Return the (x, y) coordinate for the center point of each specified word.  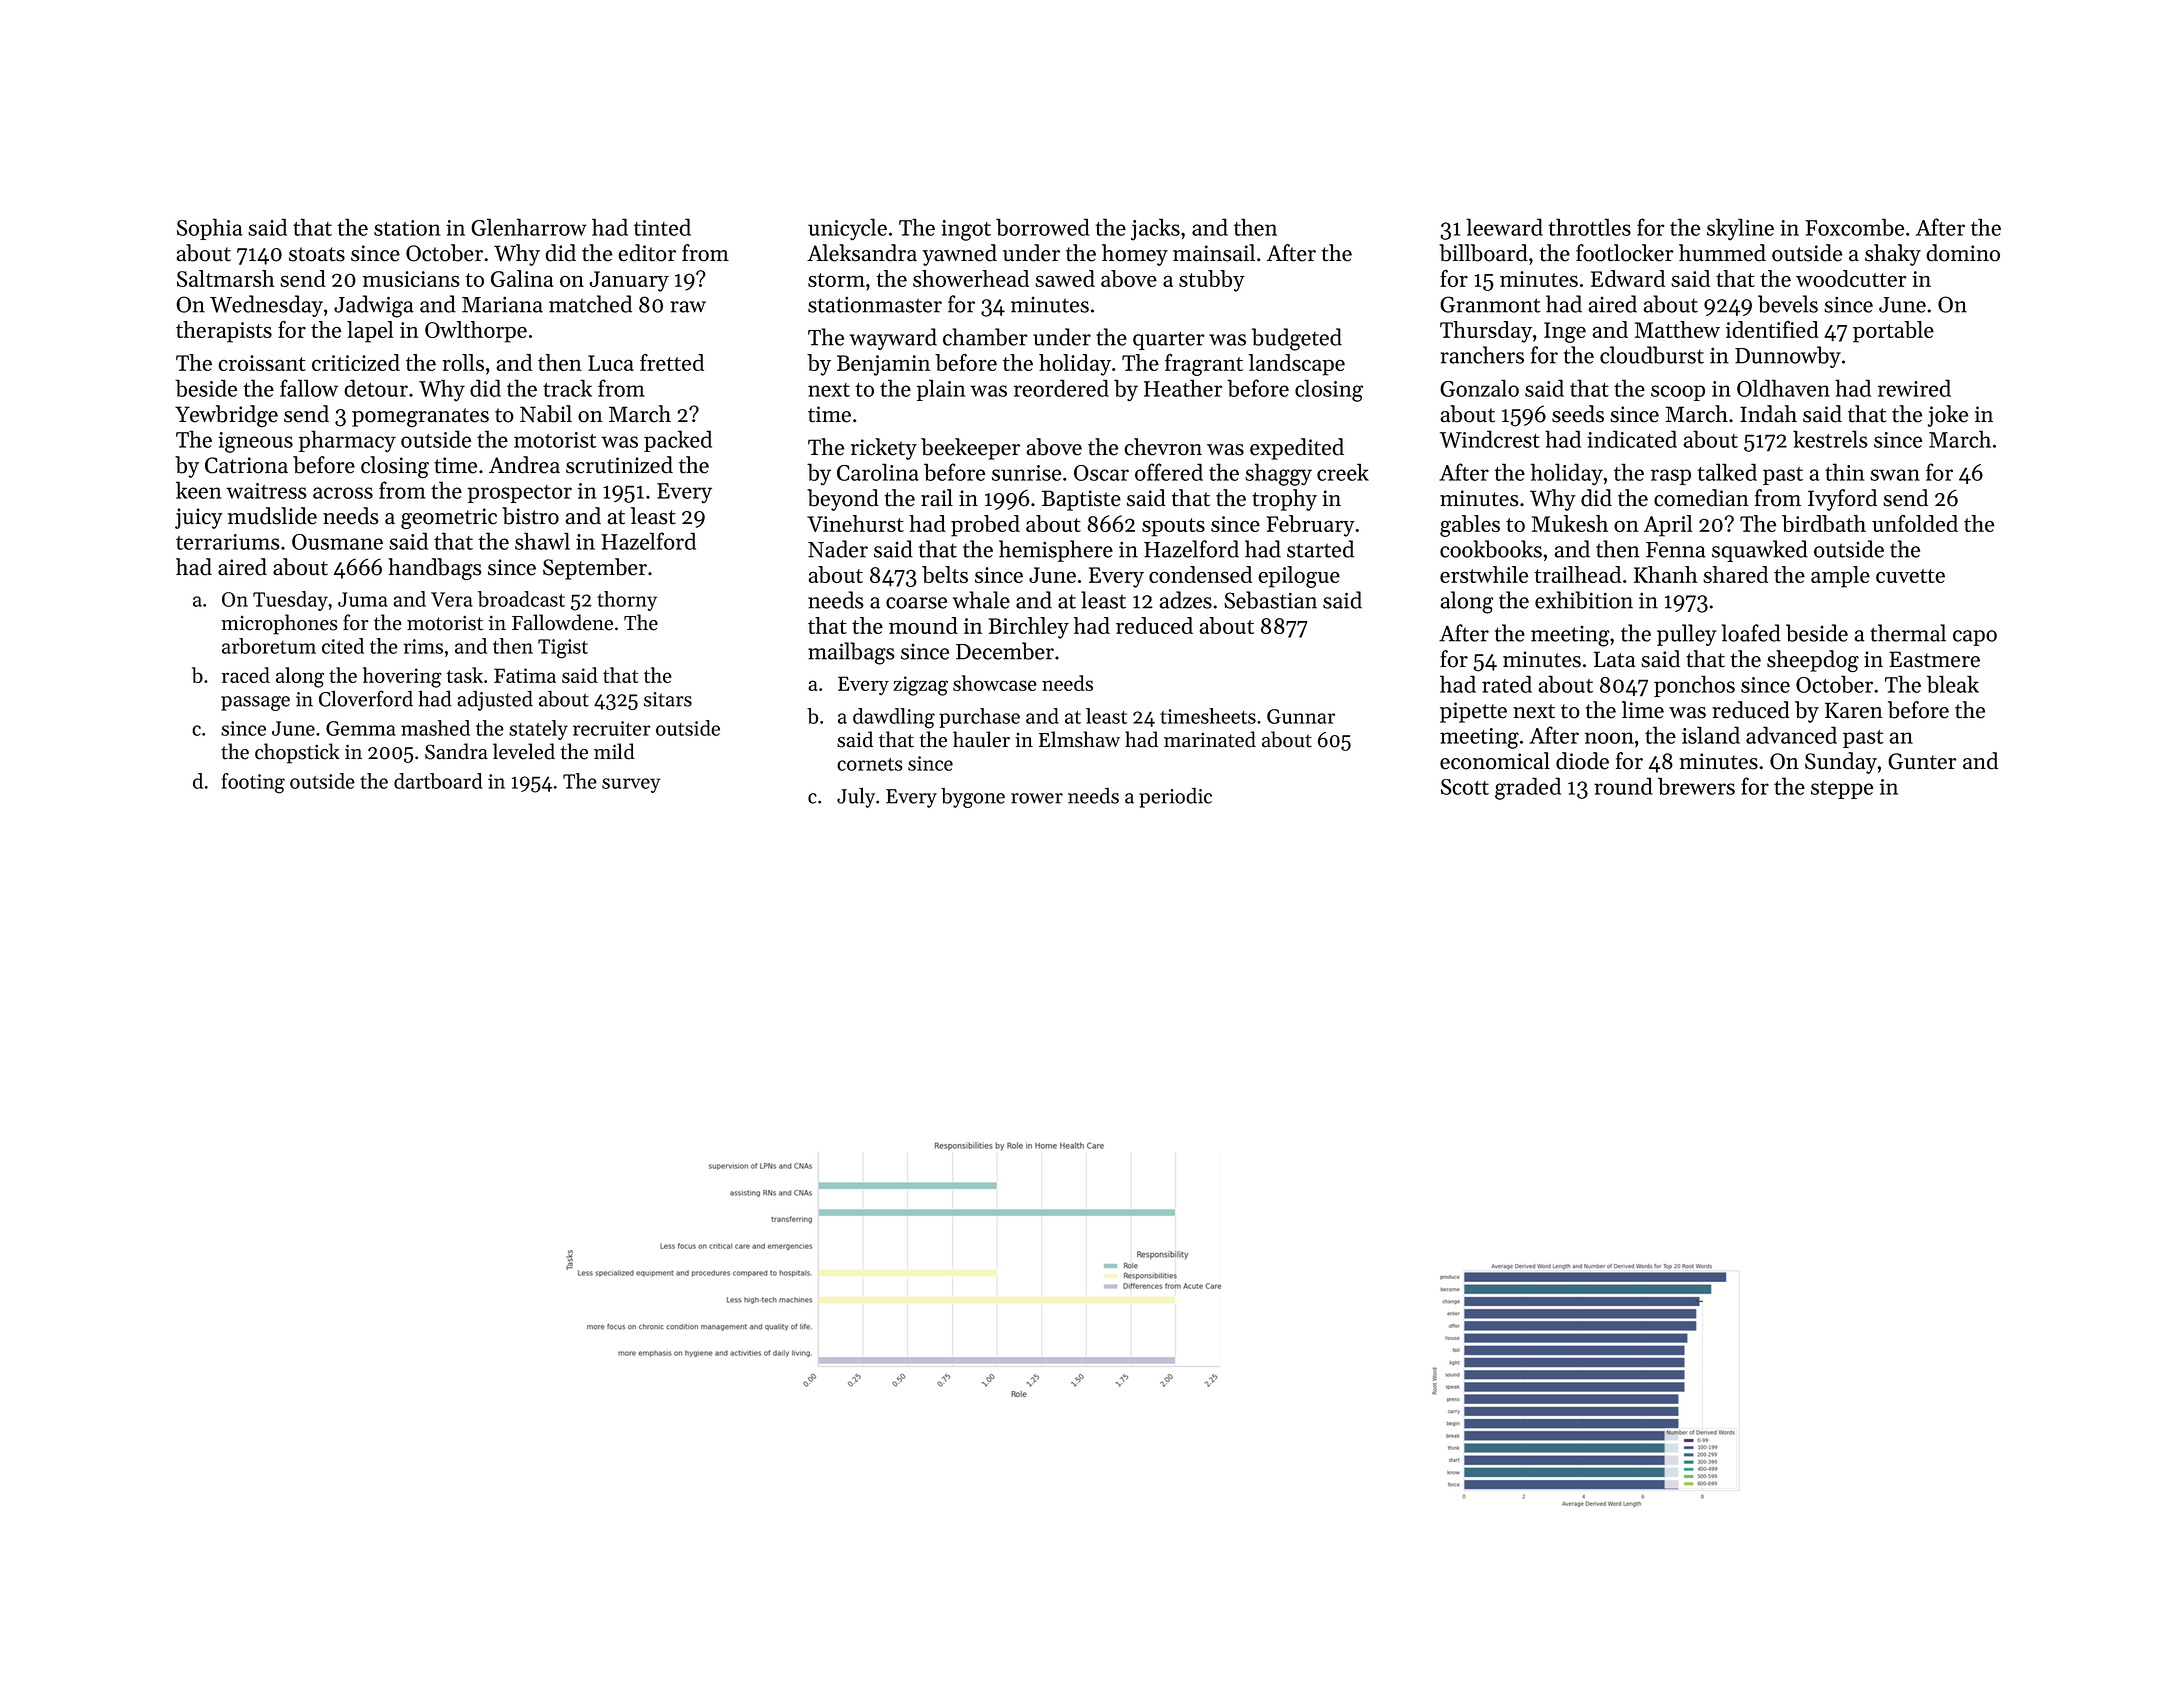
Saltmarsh (226, 278)
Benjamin (883, 365)
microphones (279, 624)
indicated (1632, 439)
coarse (916, 603)
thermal (1908, 633)
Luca (611, 363)
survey (631, 785)
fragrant (1204, 365)
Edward (1628, 278)
